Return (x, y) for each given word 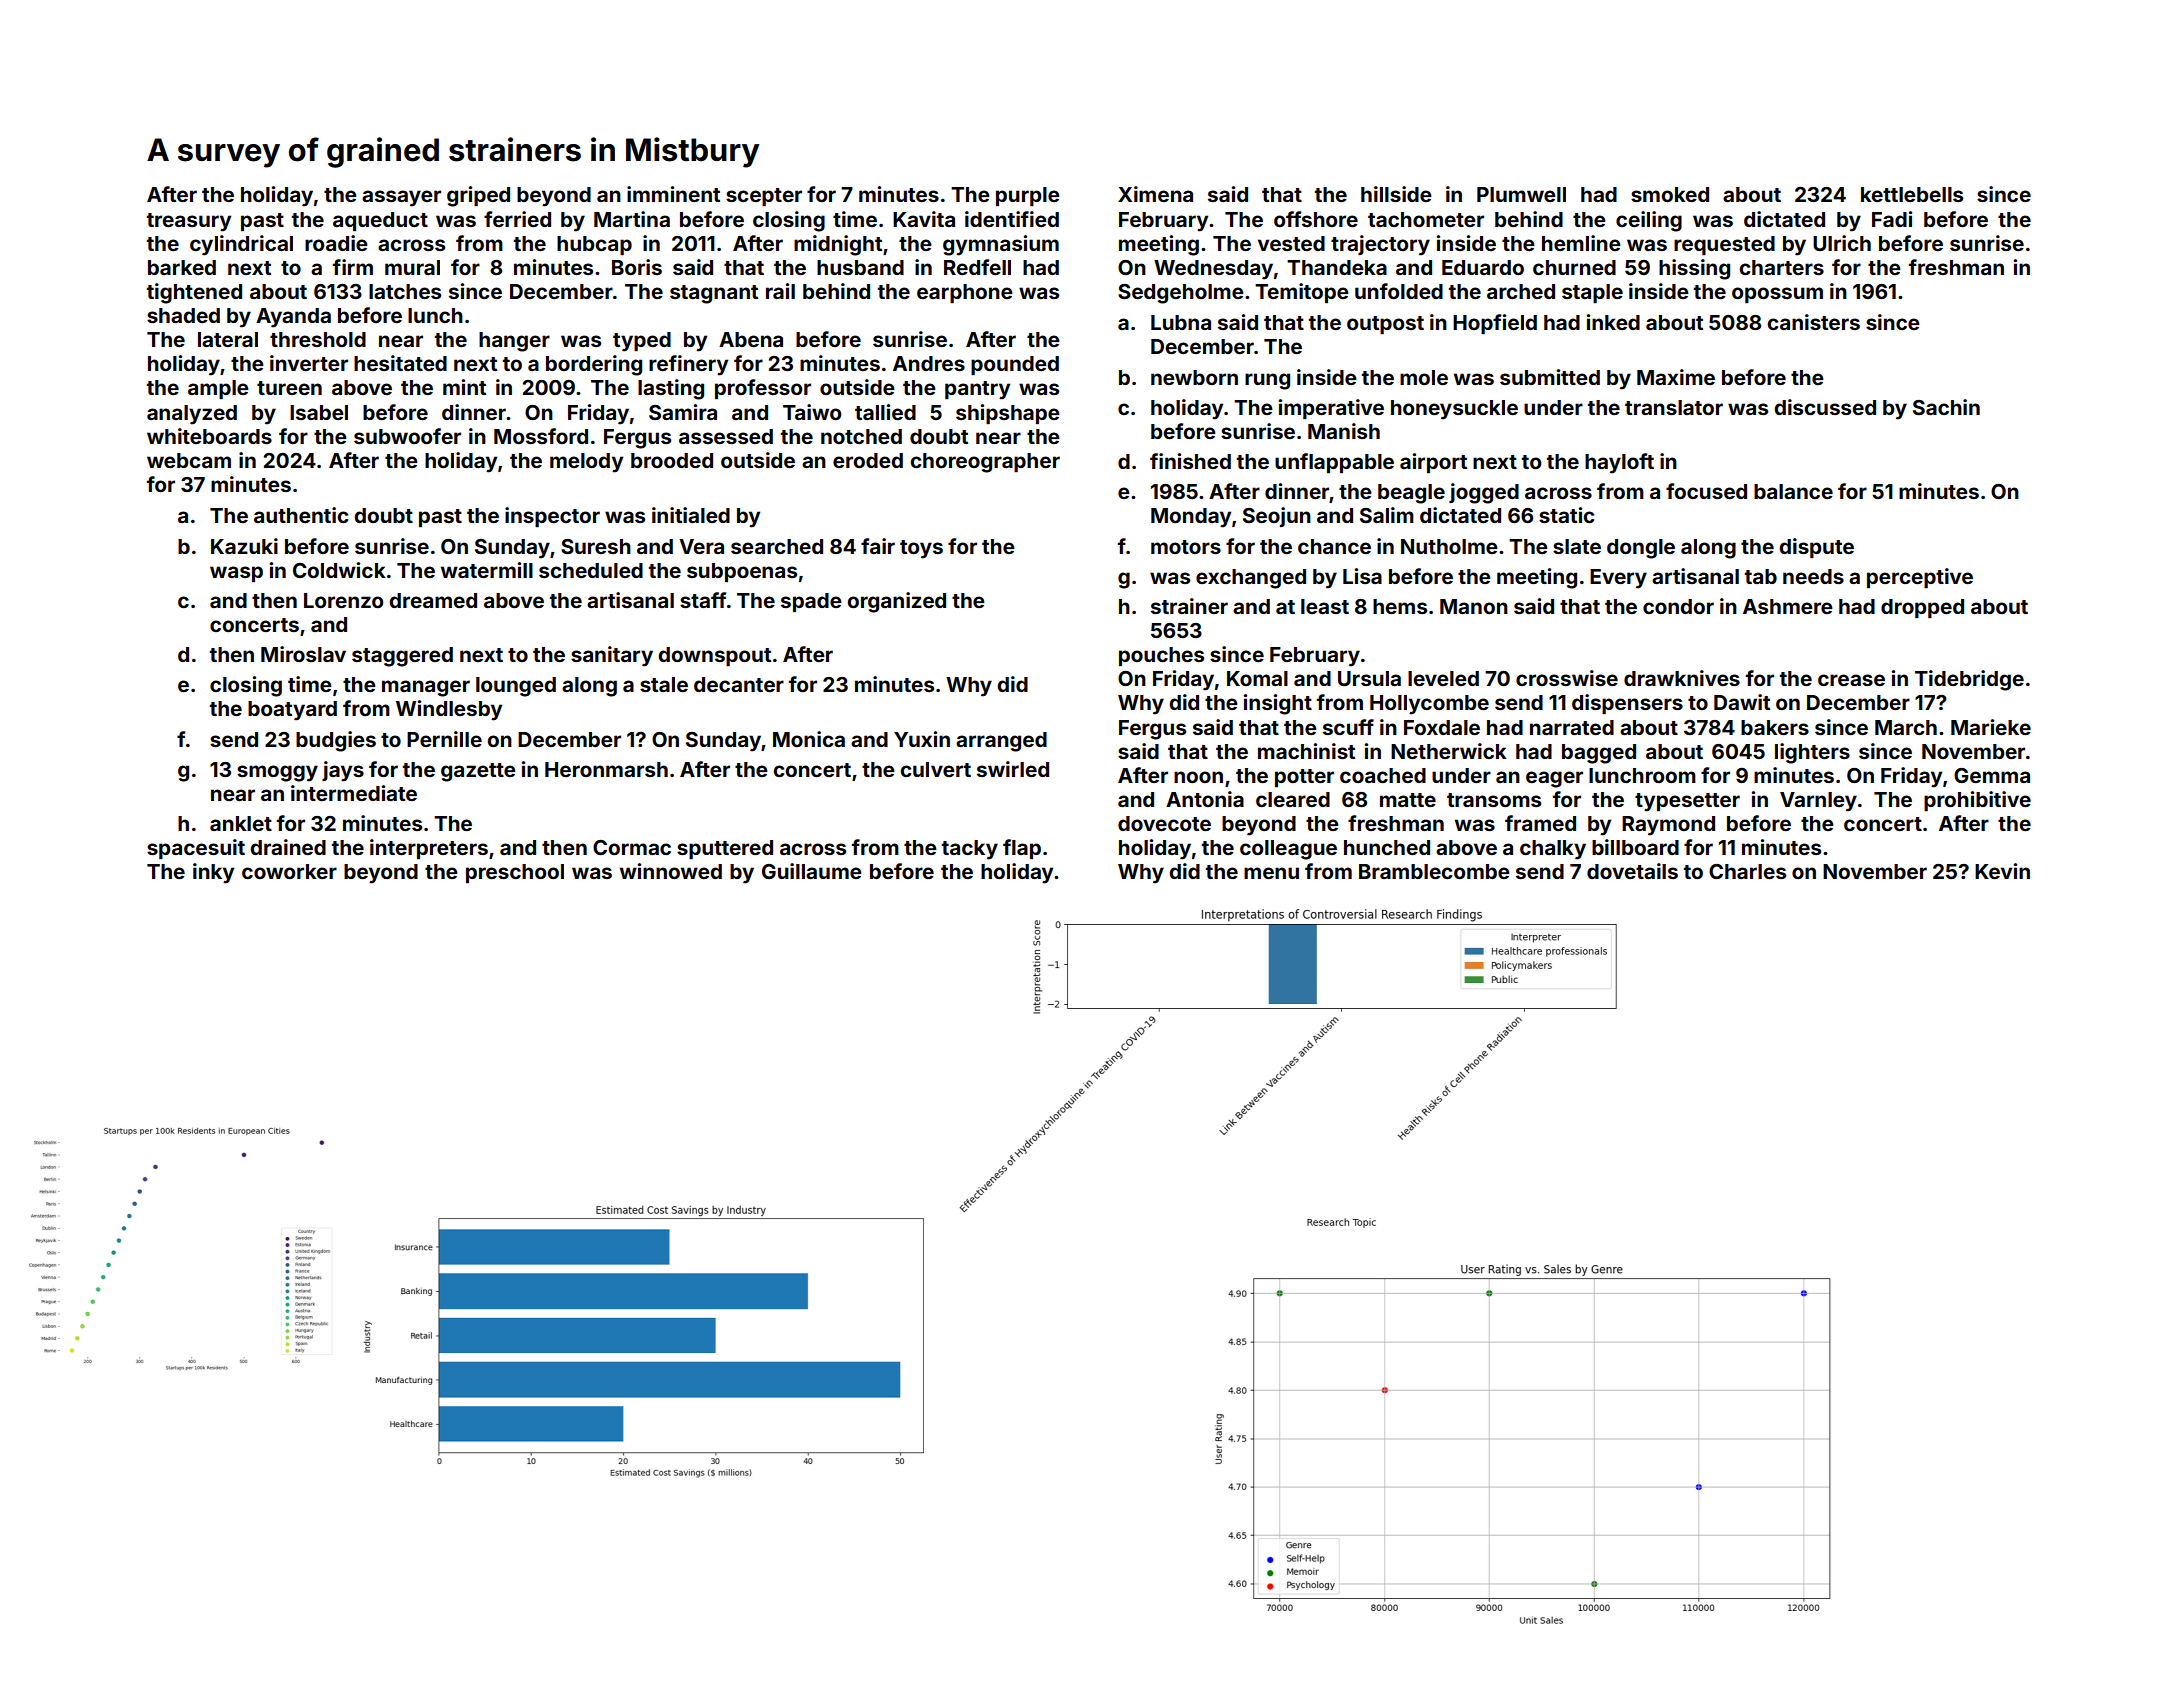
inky (213, 873)
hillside (1396, 194)
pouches (1161, 656)
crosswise (1567, 678)
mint (464, 387)
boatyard (292, 711)
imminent (673, 194)
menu (1271, 873)
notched (861, 436)
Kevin (2002, 871)
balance (1793, 491)
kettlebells (1912, 194)
